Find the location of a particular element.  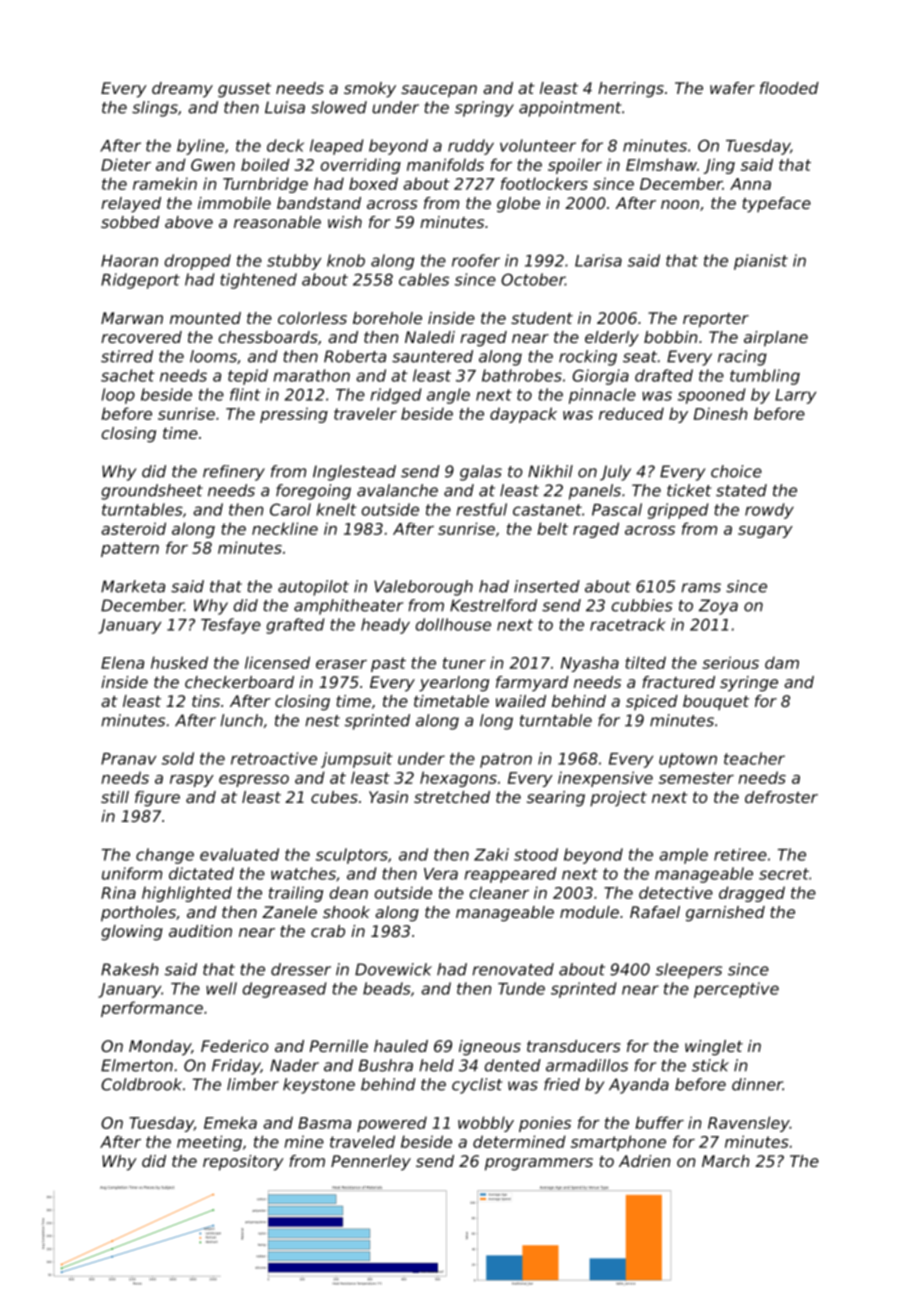

flooded is located at coordinates (789, 88).
